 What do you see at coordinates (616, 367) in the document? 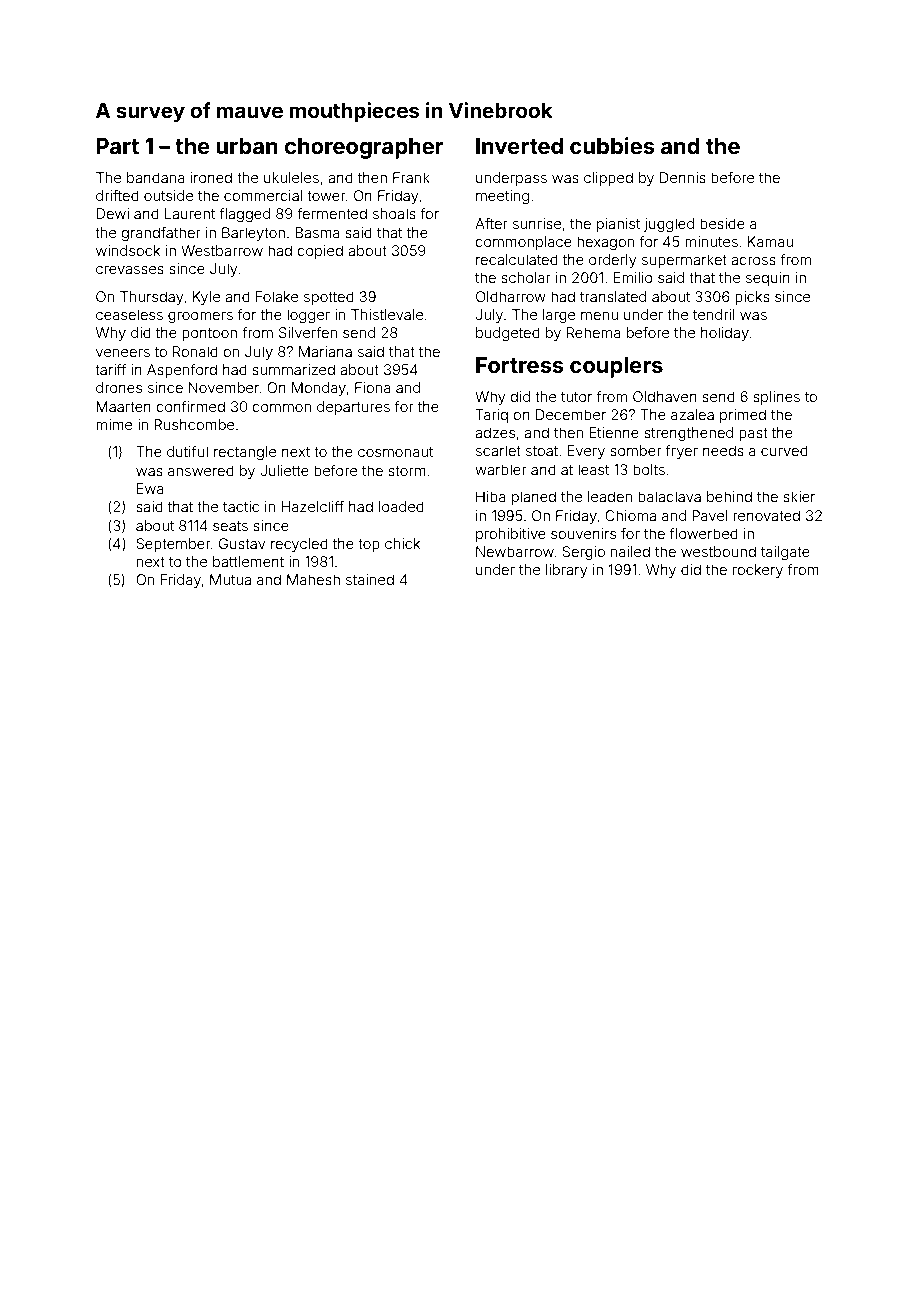
I see `couplers` at bounding box center [616, 367].
